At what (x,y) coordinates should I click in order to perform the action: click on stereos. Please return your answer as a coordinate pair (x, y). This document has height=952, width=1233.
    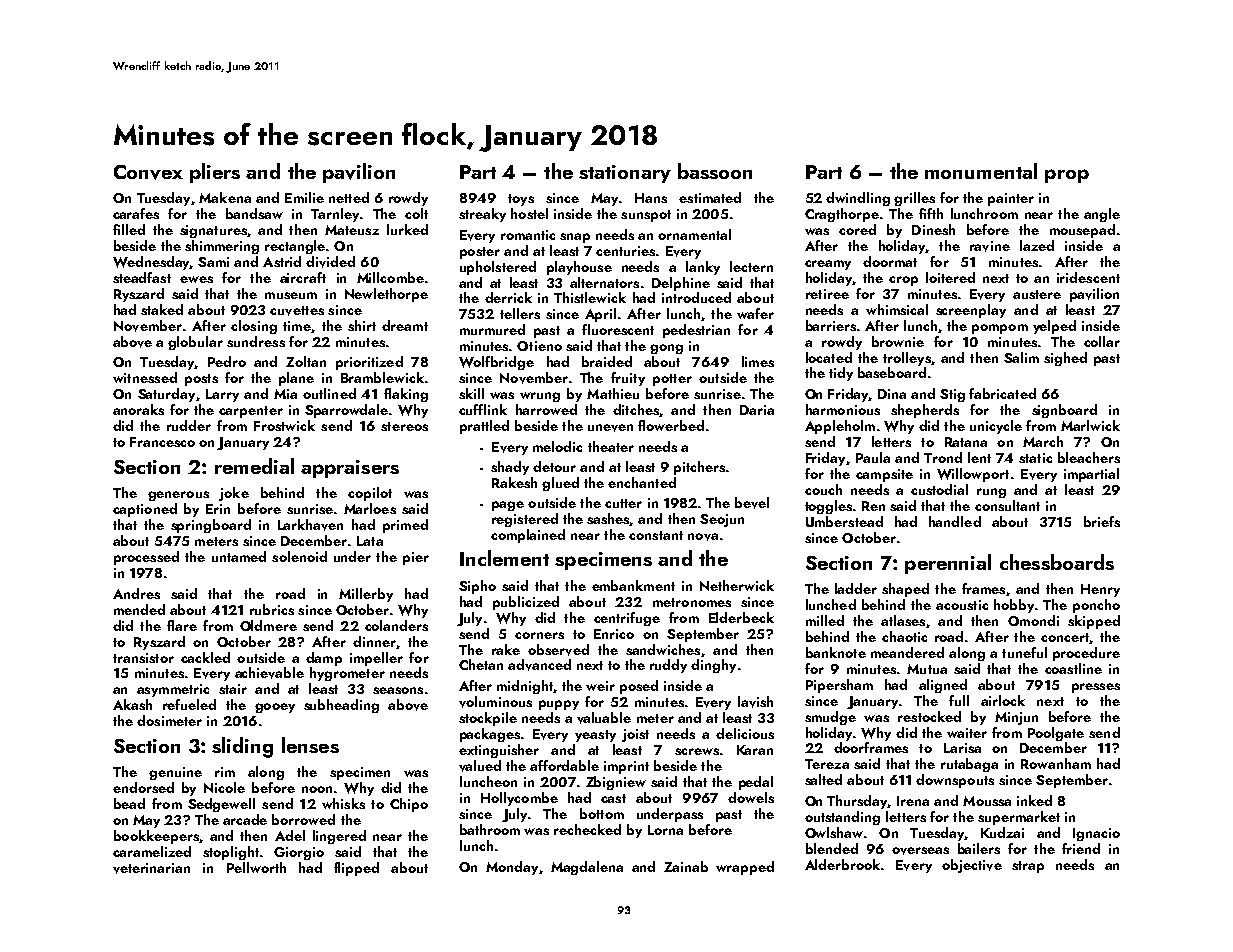
    Looking at the image, I should click on (404, 426).
